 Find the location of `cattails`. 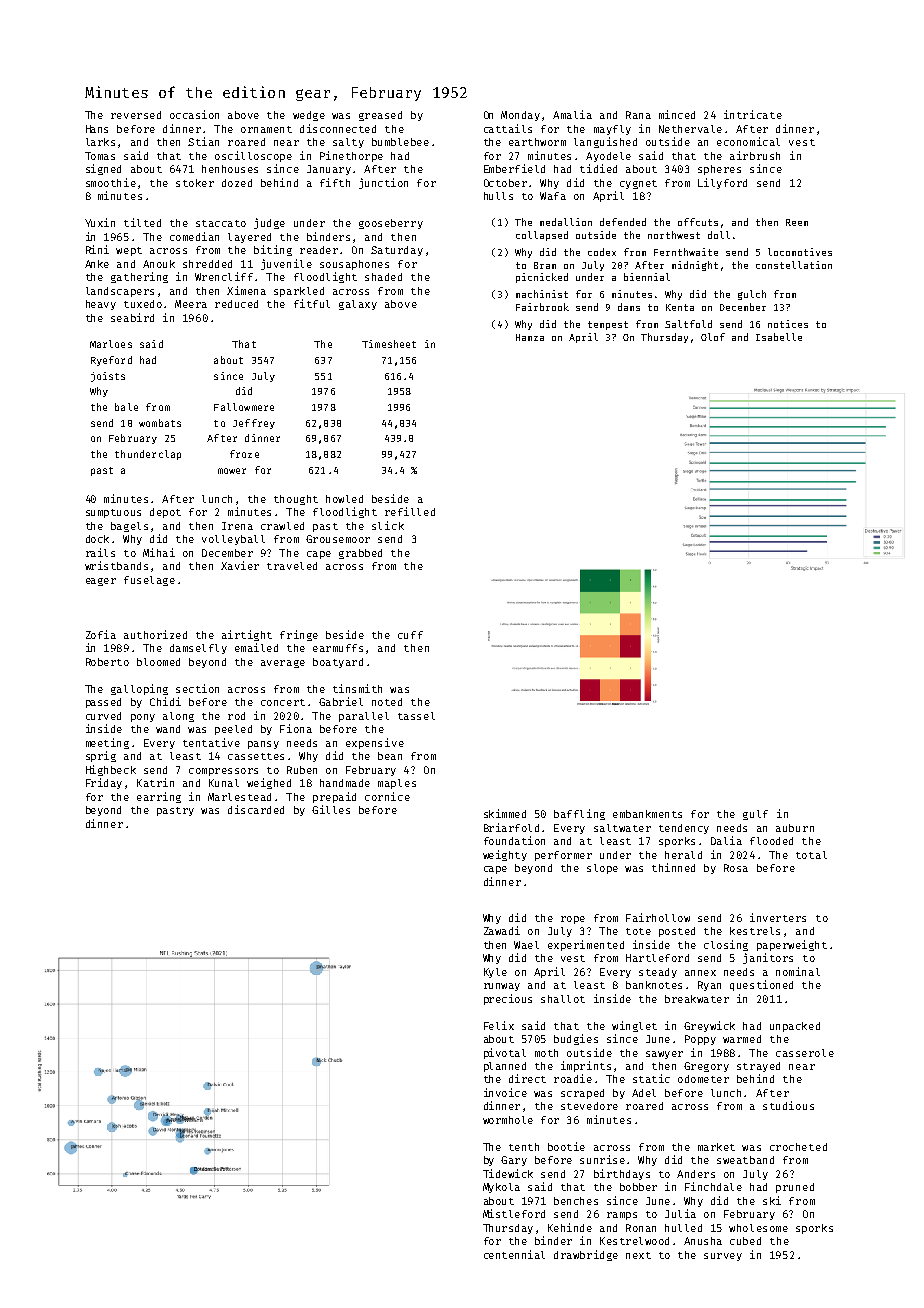

cattails is located at coordinates (508, 128).
